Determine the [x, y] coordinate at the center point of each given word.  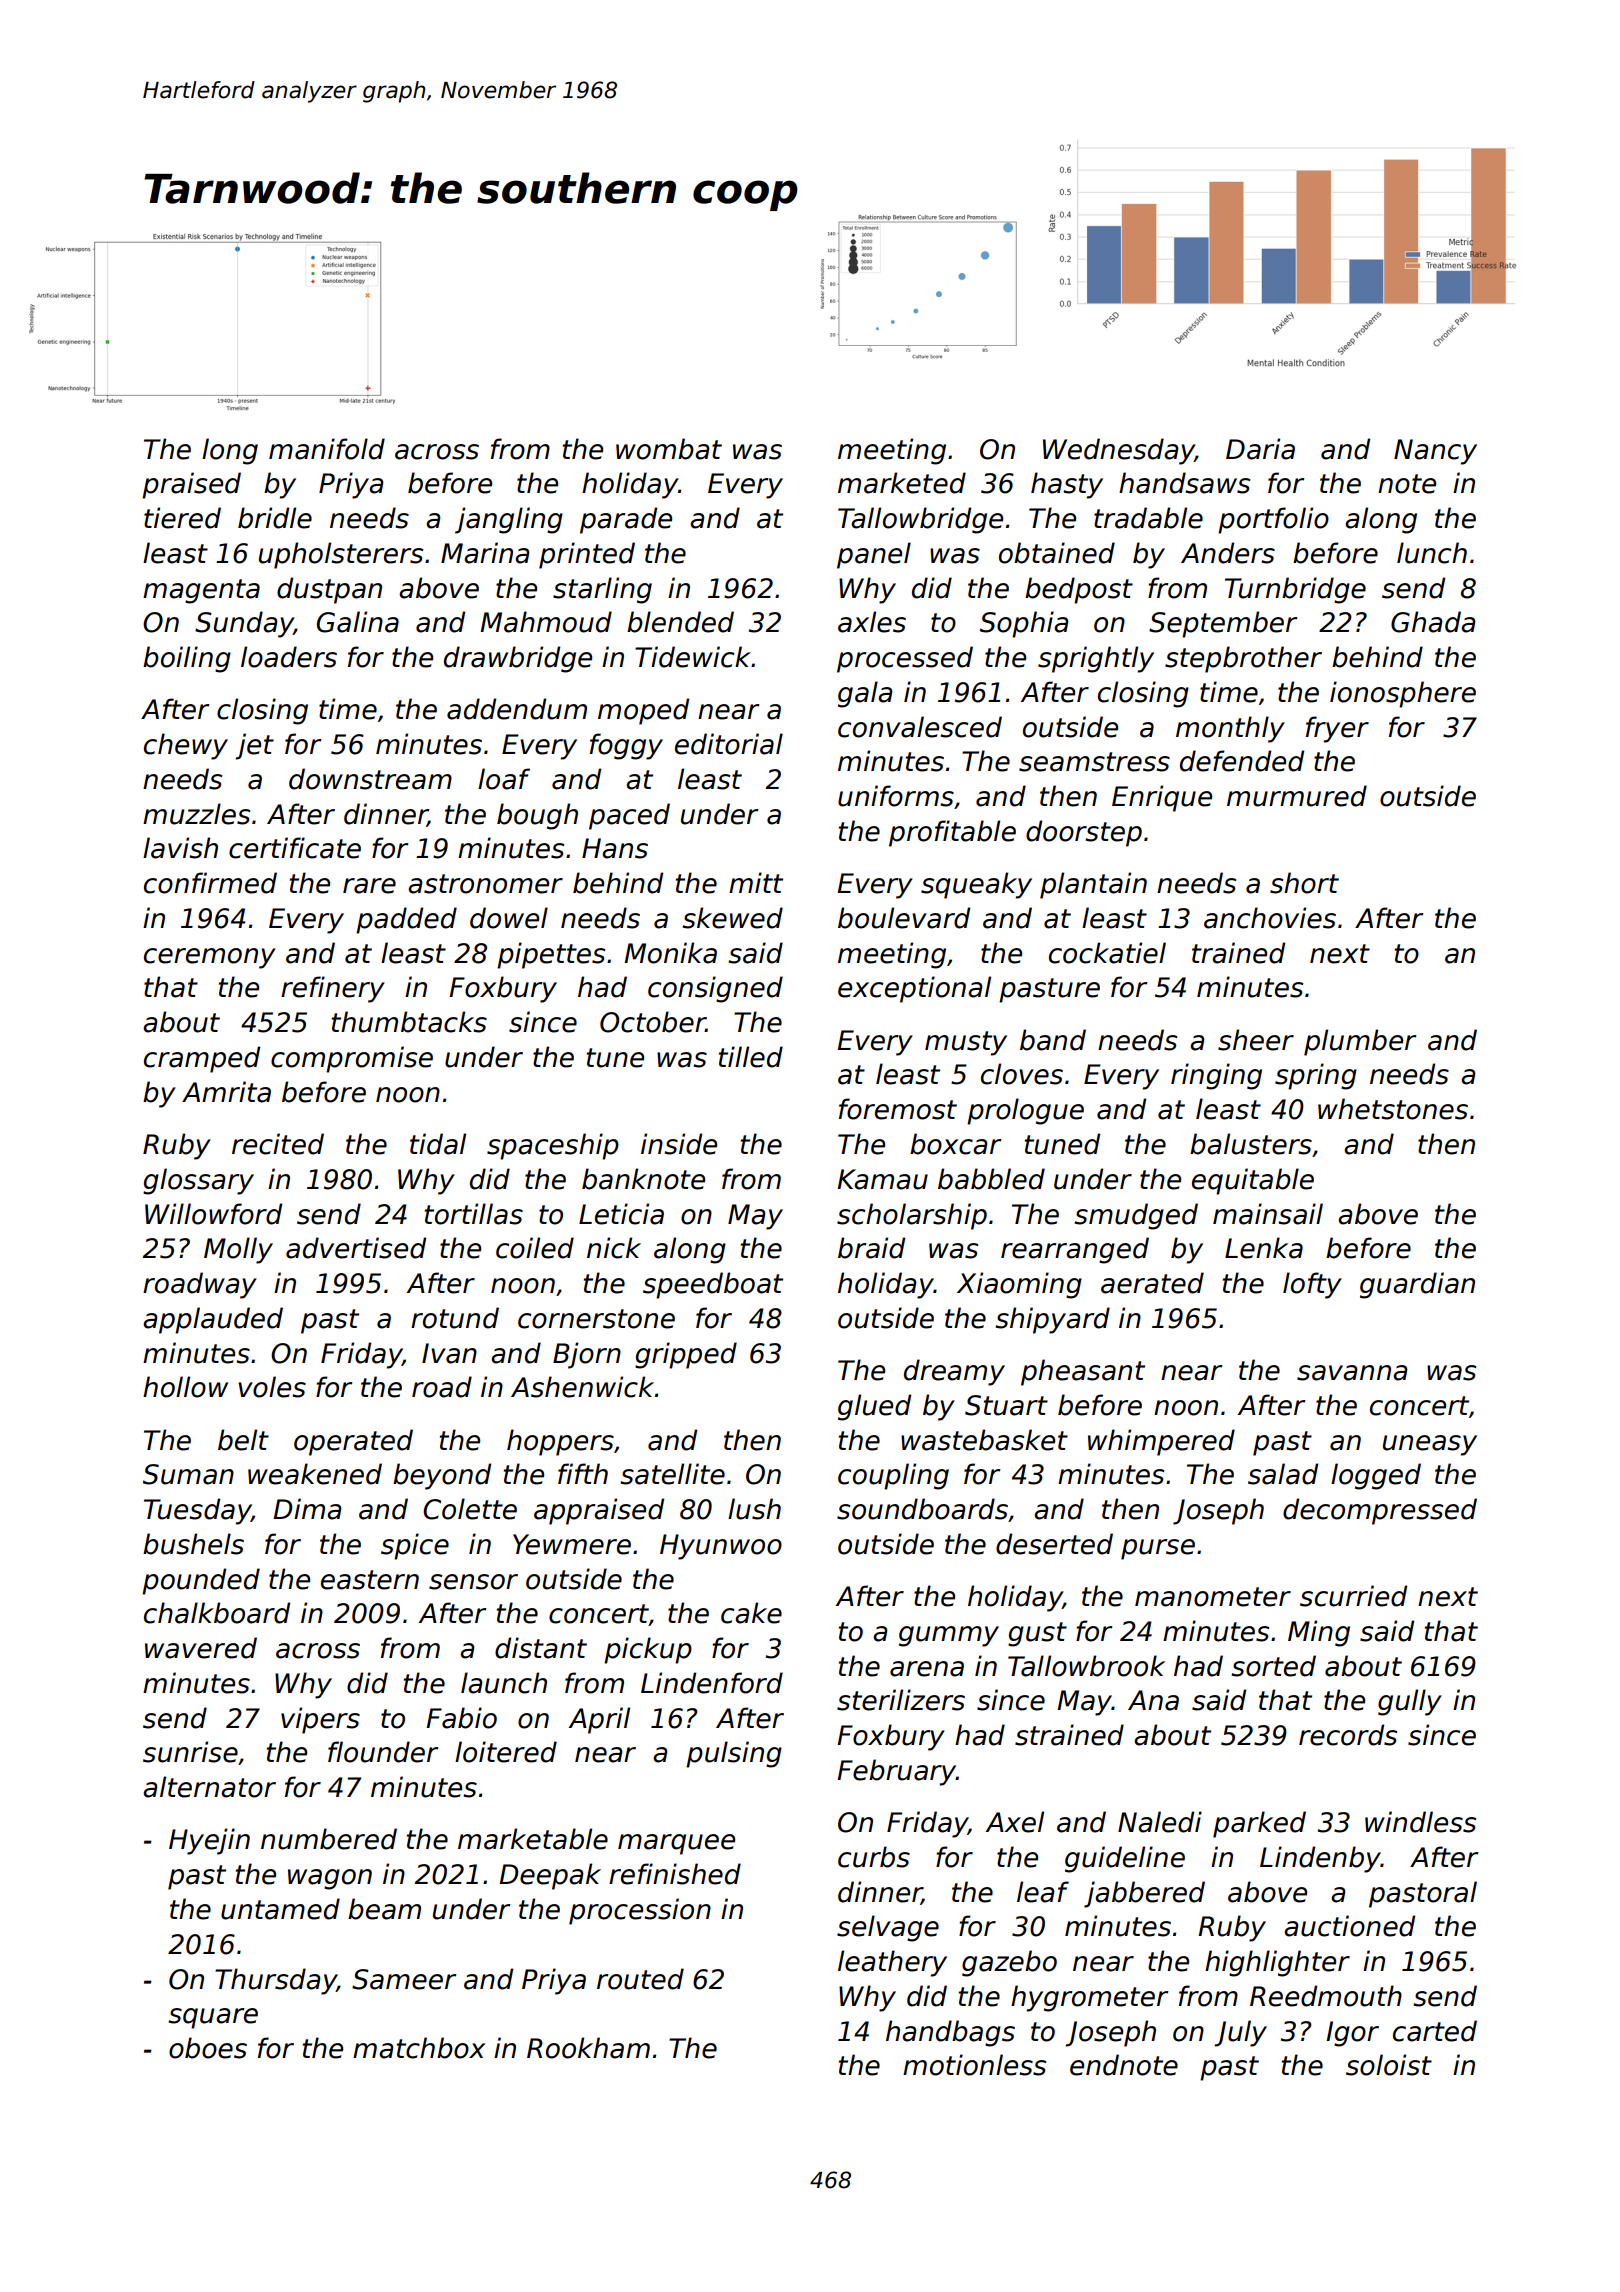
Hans [615, 848]
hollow [185, 1387]
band [1053, 1040]
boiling [187, 659]
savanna [1352, 1373]
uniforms [896, 796]
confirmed [210, 883]
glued [874, 1407]
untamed [280, 1909]
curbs [874, 1857]
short [1304, 883]
